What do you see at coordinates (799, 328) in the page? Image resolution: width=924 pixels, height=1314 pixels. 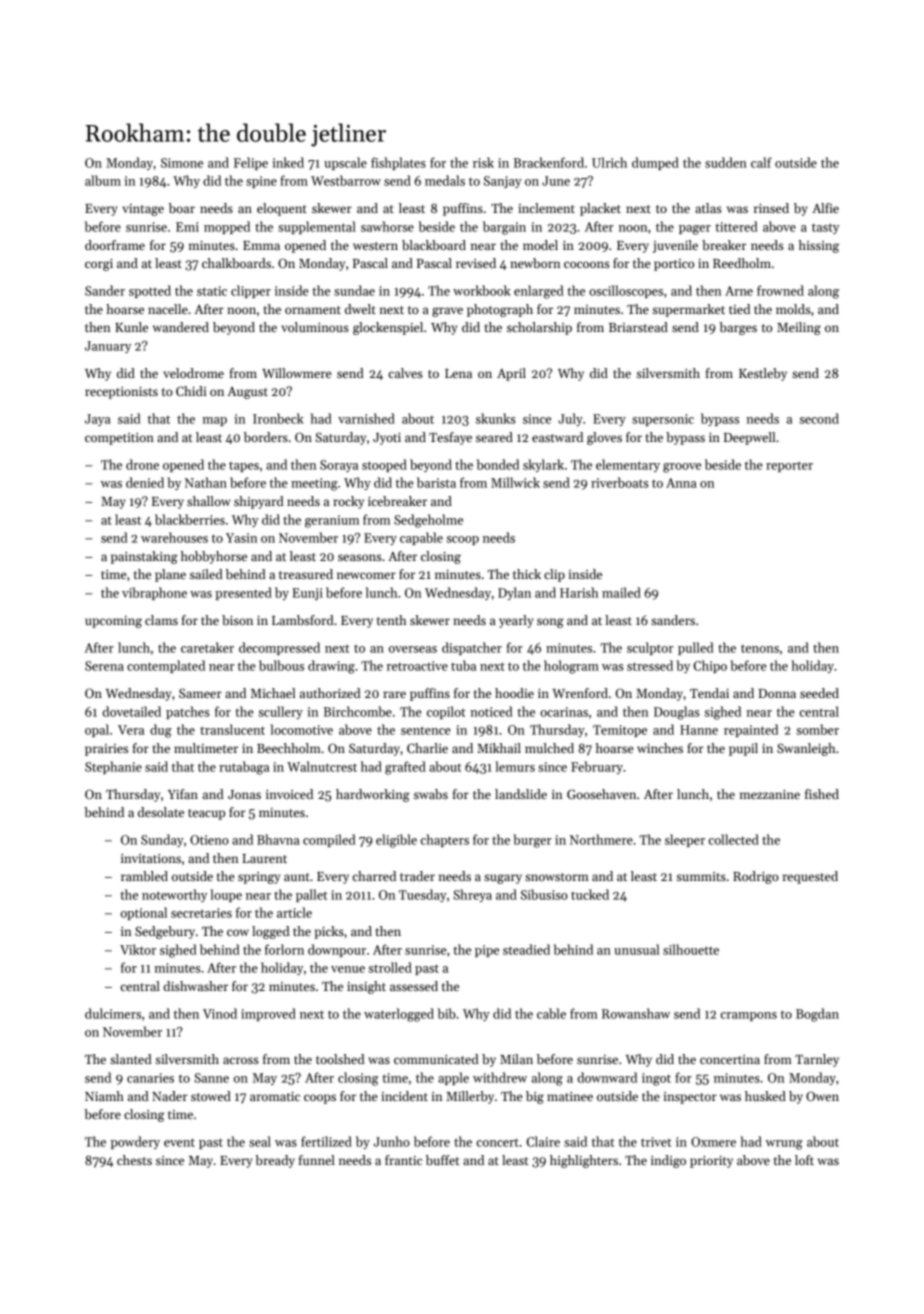 I see `Meiling` at bounding box center [799, 328].
